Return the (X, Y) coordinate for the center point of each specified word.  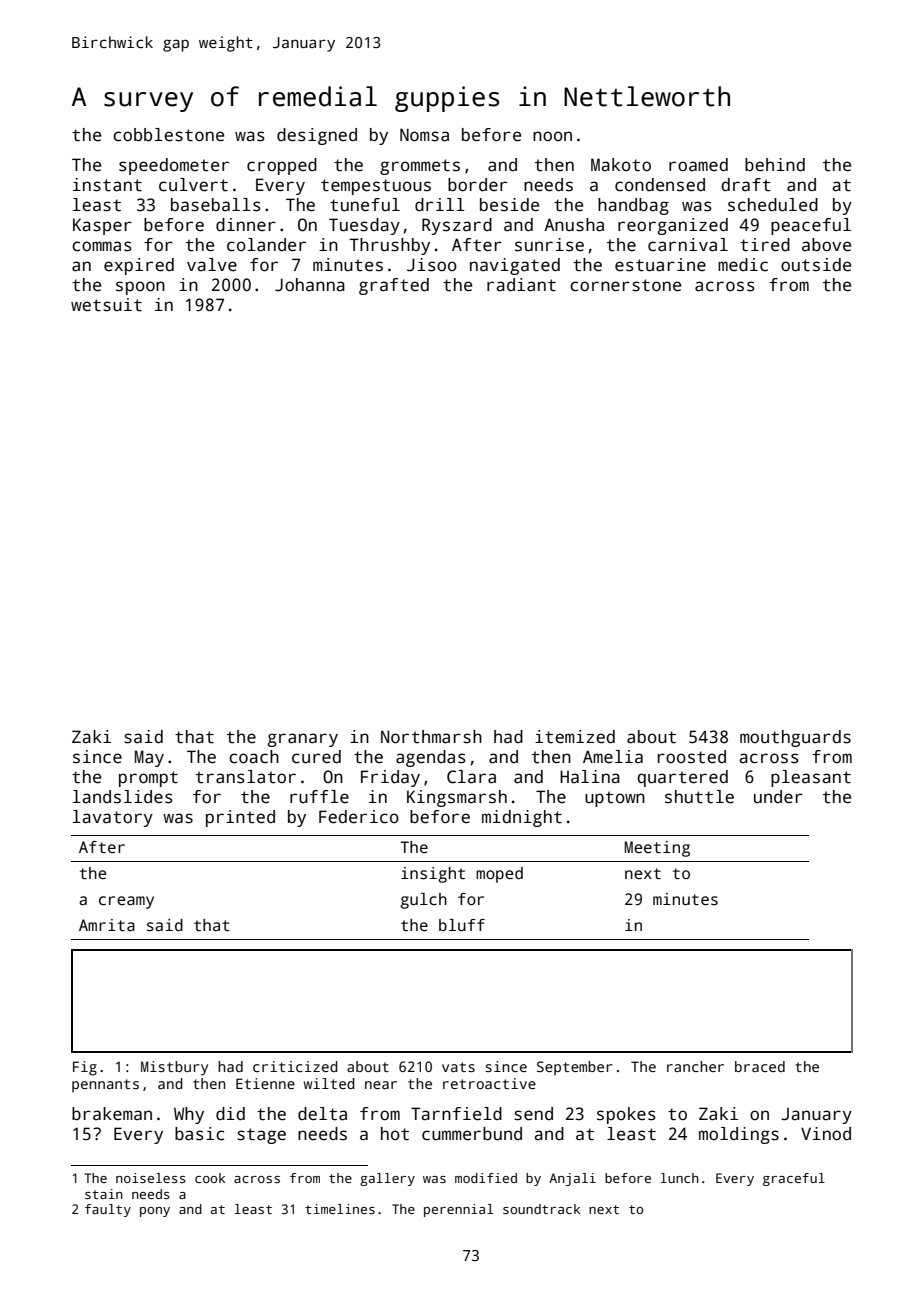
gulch (423, 901)
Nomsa (424, 135)
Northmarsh (431, 737)
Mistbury (174, 1068)
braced (760, 1066)
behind (775, 165)
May (149, 758)
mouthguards (795, 738)
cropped (282, 166)
